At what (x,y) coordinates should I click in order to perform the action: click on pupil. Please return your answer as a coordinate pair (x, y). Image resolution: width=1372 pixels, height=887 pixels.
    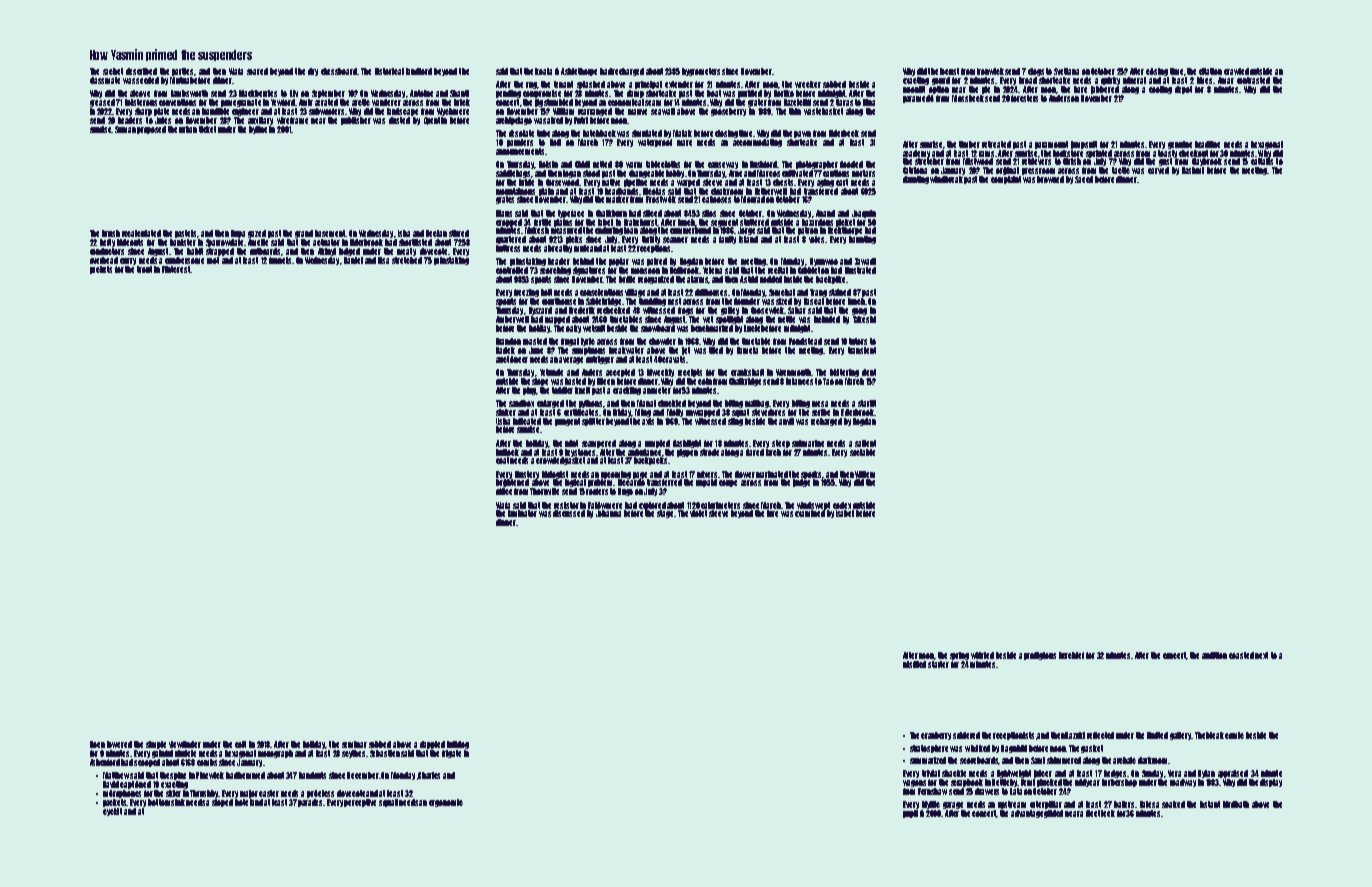
    Looking at the image, I should click on (910, 814).
